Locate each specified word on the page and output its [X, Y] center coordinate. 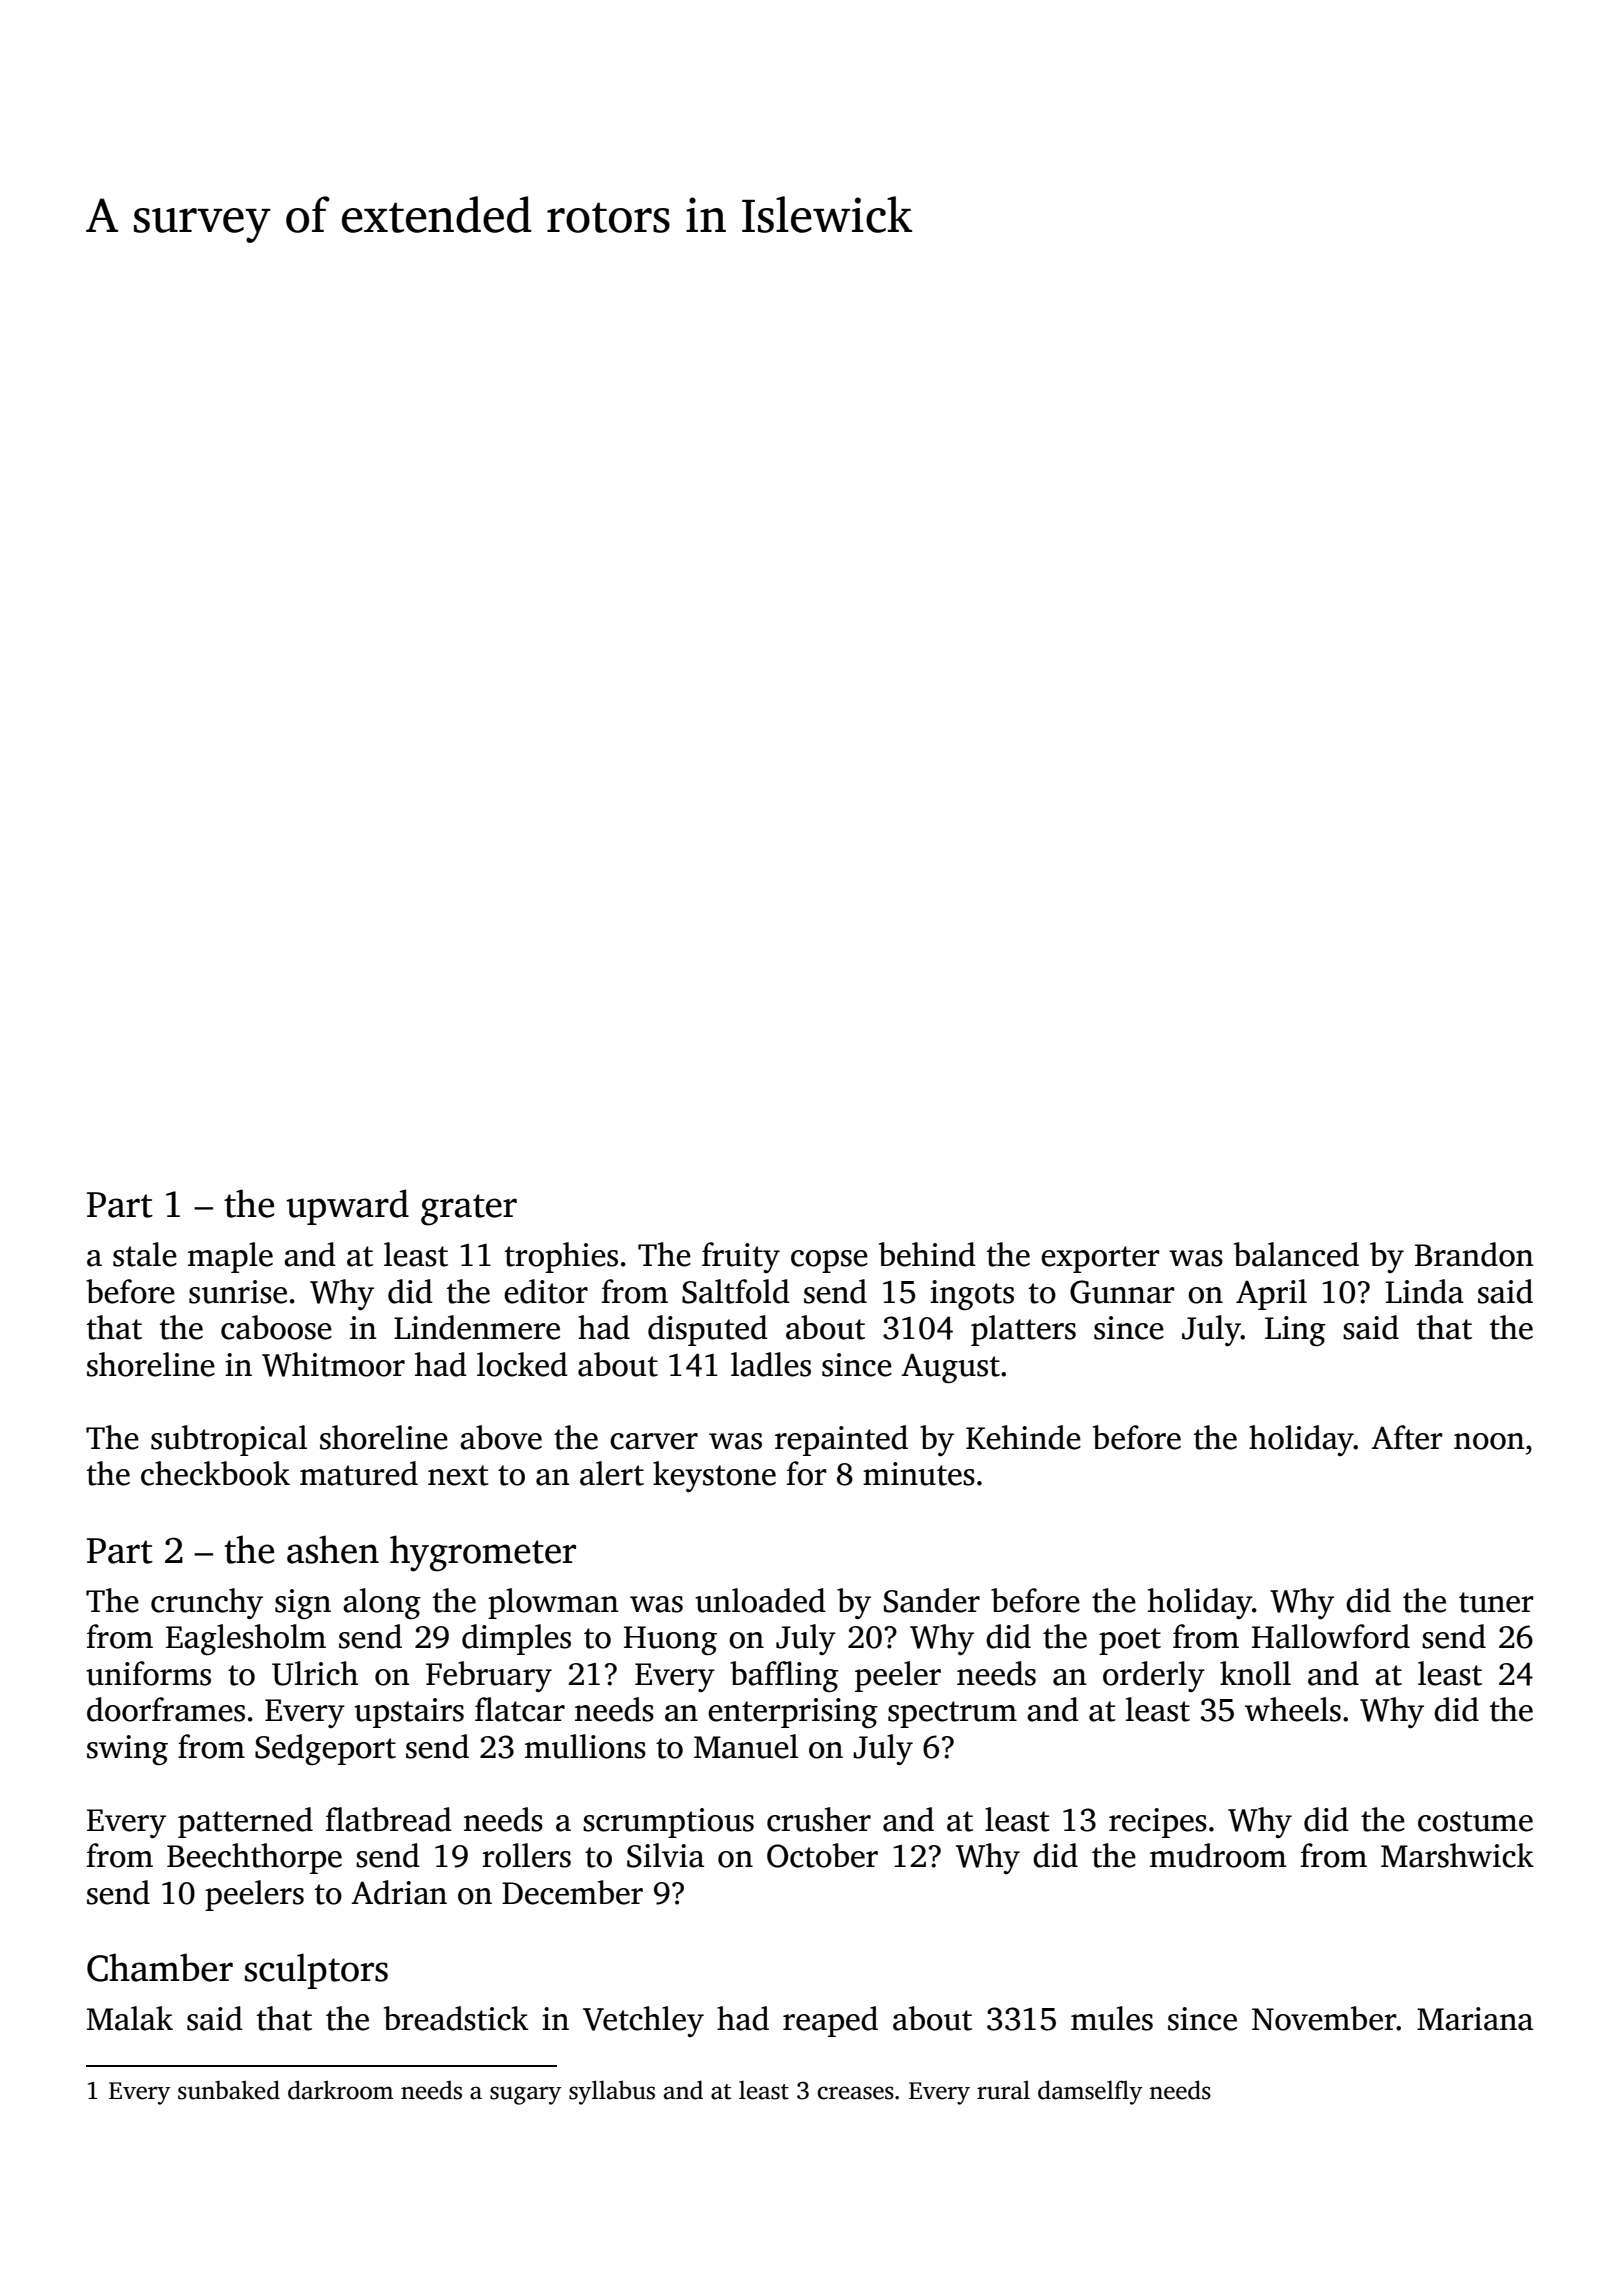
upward [347, 1207]
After [1407, 1437]
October [822, 1855]
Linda [1425, 1291]
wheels [1293, 1709]
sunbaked [229, 2090]
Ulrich [315, 1673]
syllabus [612, 2092]
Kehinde [1023, 1437]
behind [927, 1254]
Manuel [746, 1746]
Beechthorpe [254, 1858]
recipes [1158, 1823]
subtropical [229, 1440]
